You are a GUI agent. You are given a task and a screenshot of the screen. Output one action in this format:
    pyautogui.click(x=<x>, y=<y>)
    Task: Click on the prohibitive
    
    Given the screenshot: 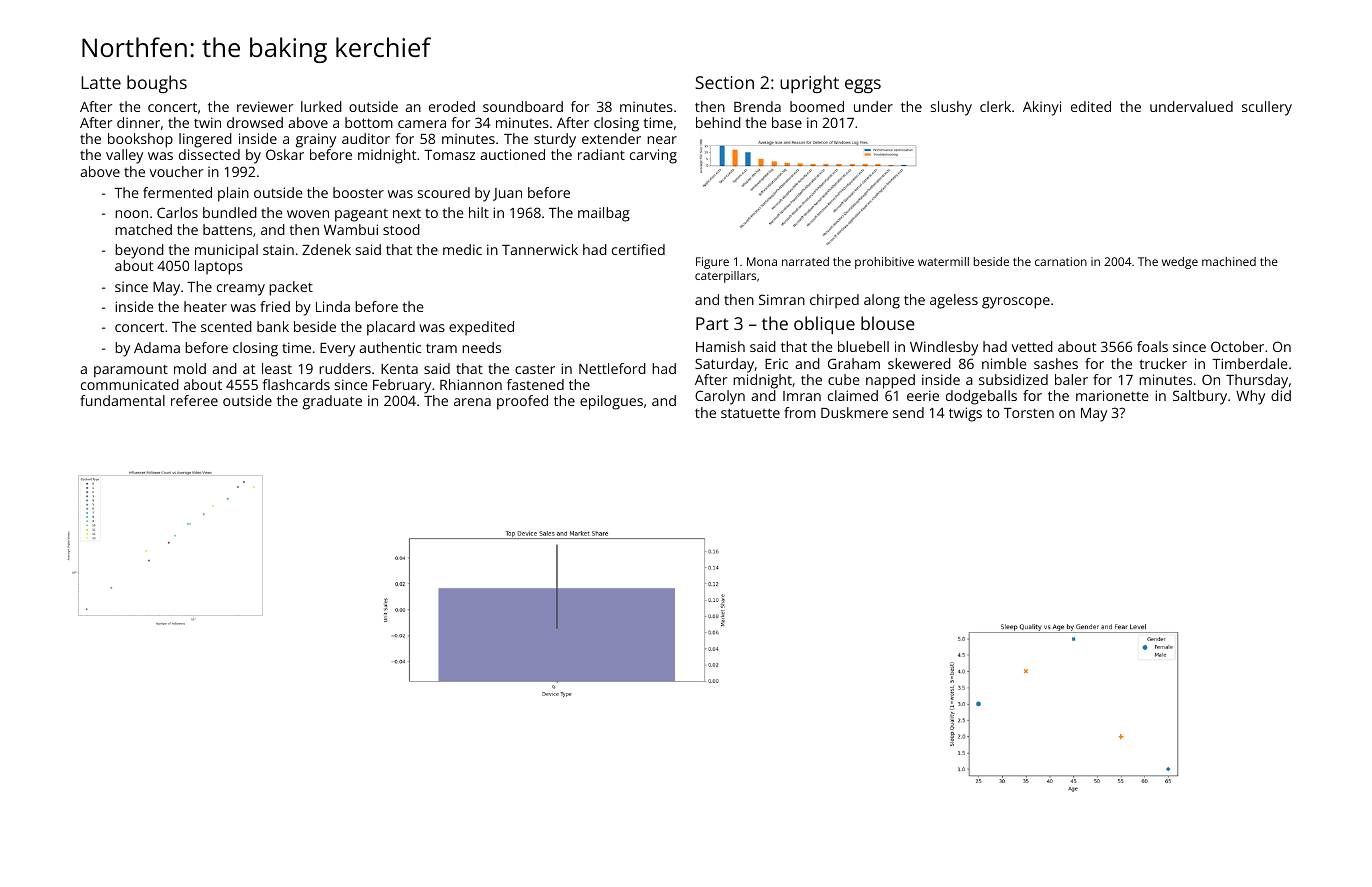 What is the action you would take?
    pyautogui.click(x=884, y=263)
